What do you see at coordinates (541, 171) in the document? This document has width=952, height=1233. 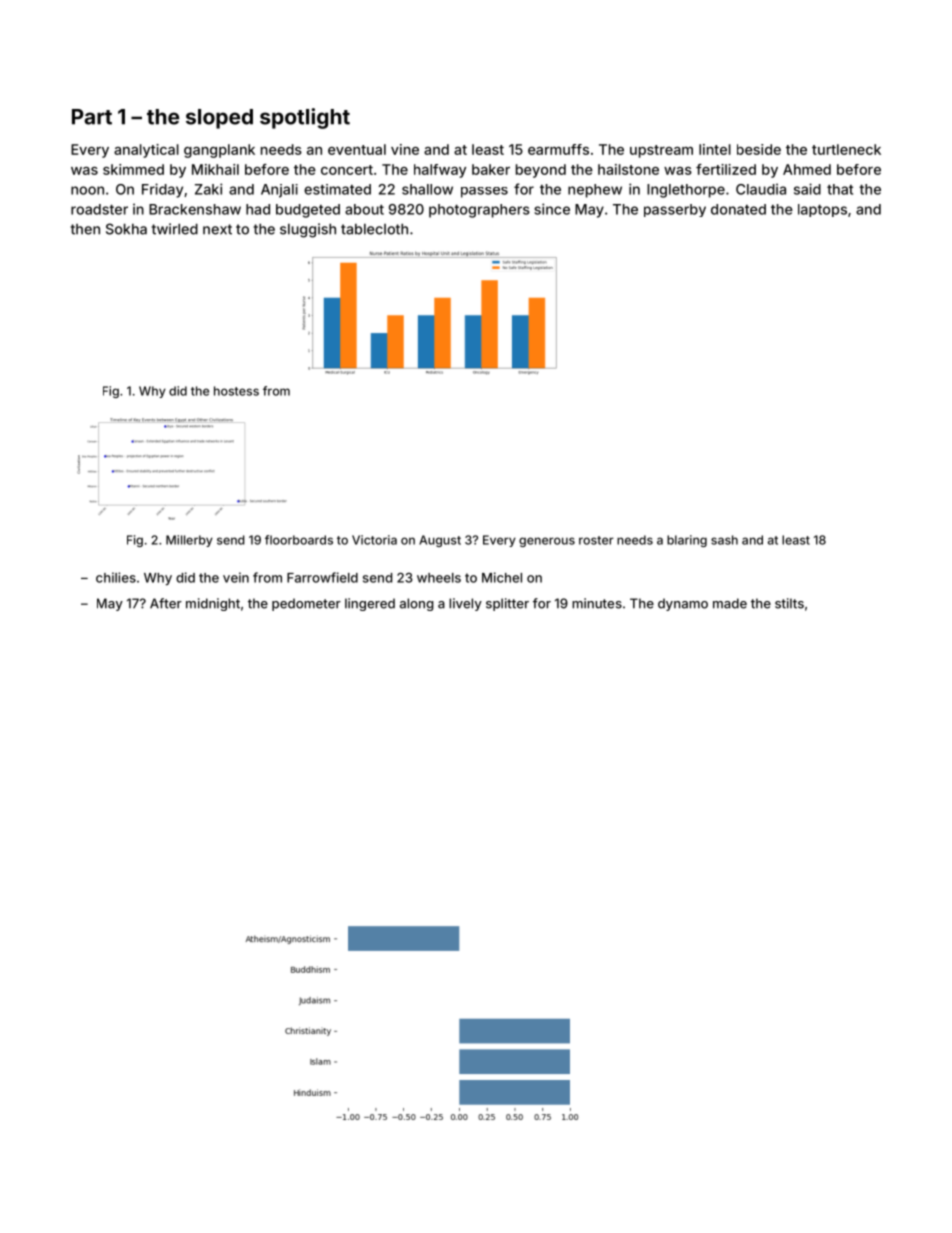 I see `beyond` at bounding box center [541, 171].
